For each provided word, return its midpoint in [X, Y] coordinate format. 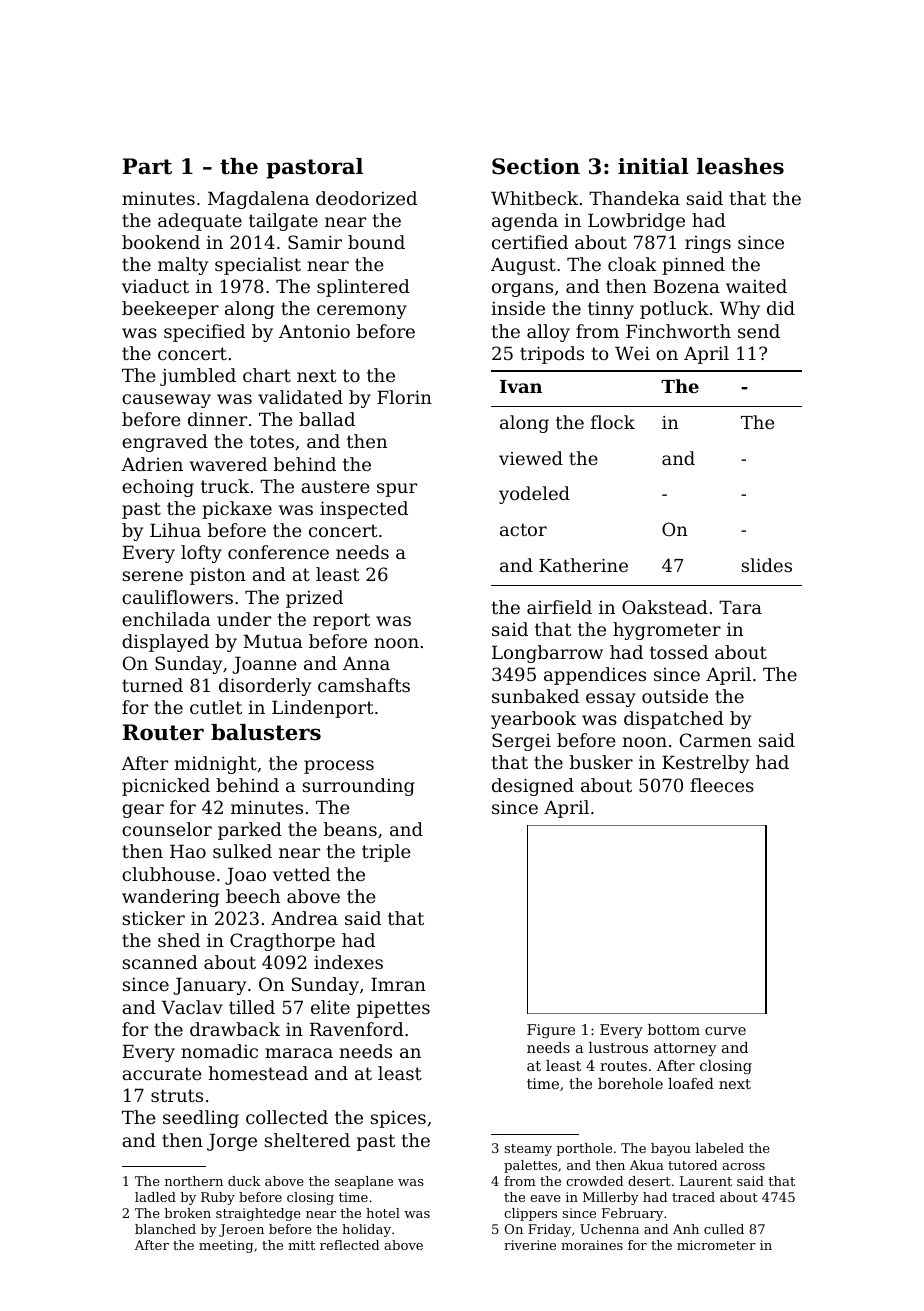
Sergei [521, 742]
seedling [201, 1119]
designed [533, 787]
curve [725, 1031]
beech [253, 896]
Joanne [264, 665]
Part [147, 166]
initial [653, 166]
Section [536, 166]
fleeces [722, 785]
